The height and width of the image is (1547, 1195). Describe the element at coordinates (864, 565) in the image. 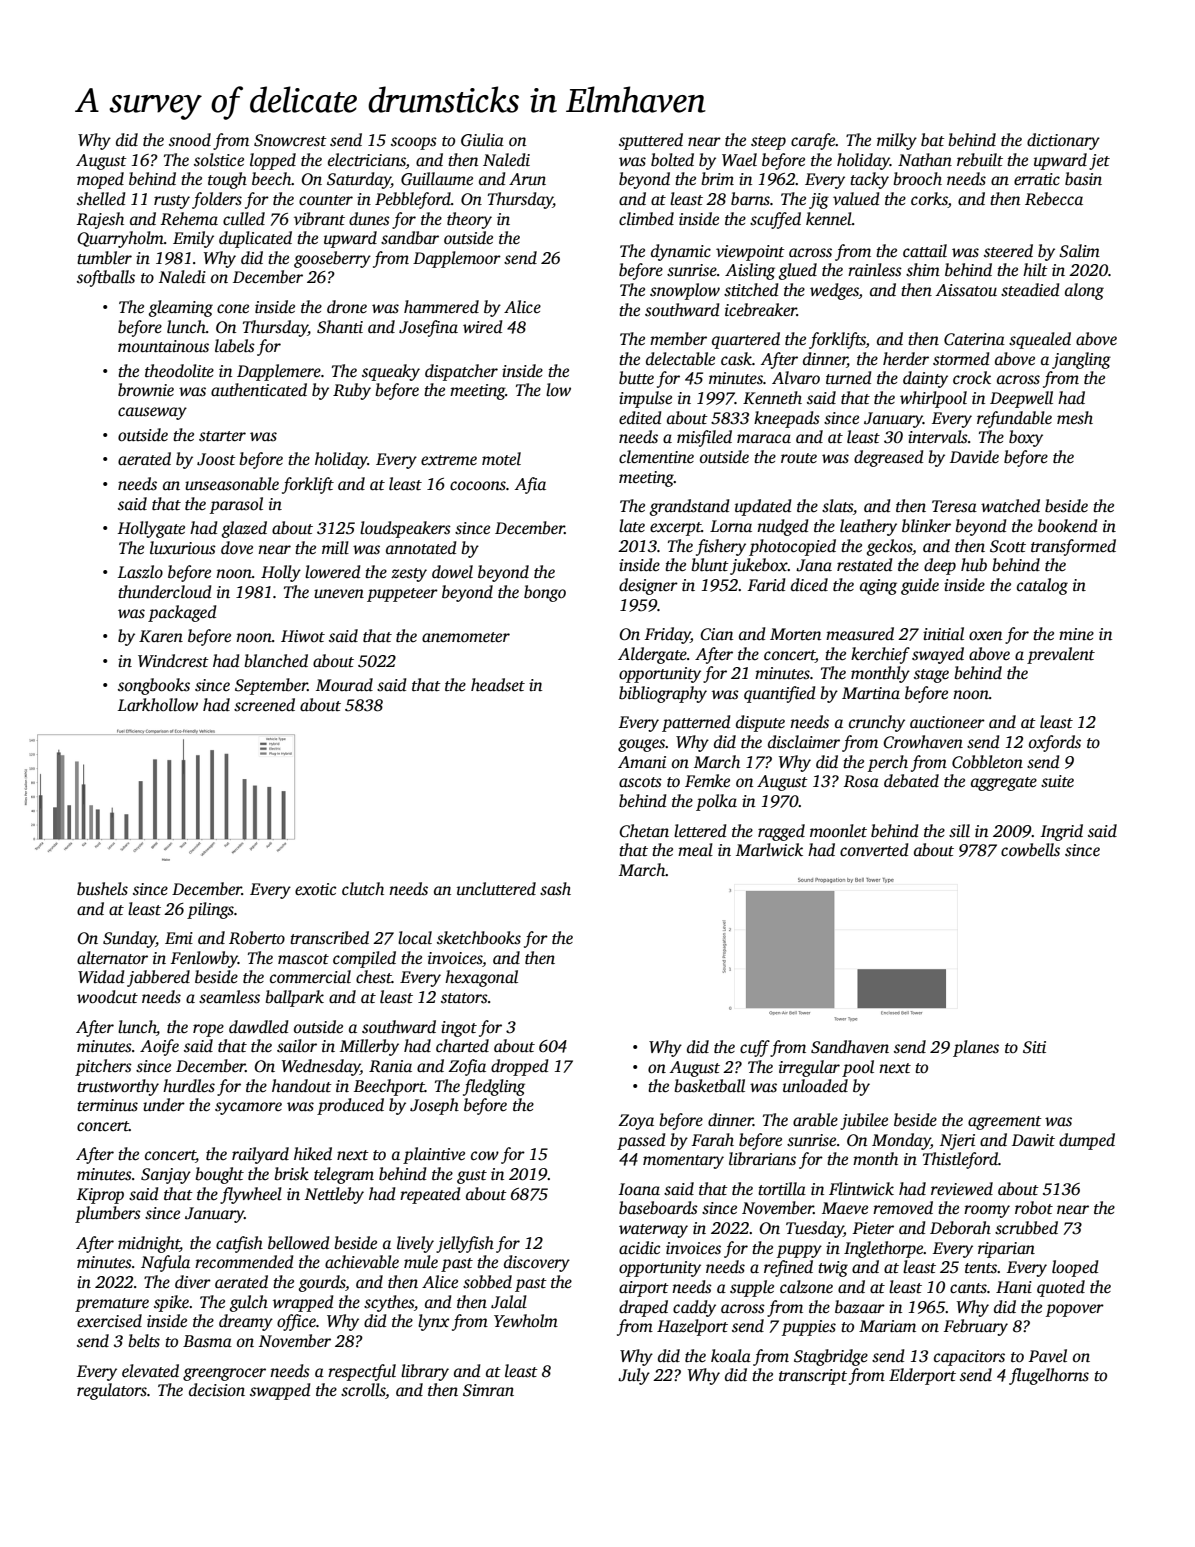

I see `restated` at that location.
